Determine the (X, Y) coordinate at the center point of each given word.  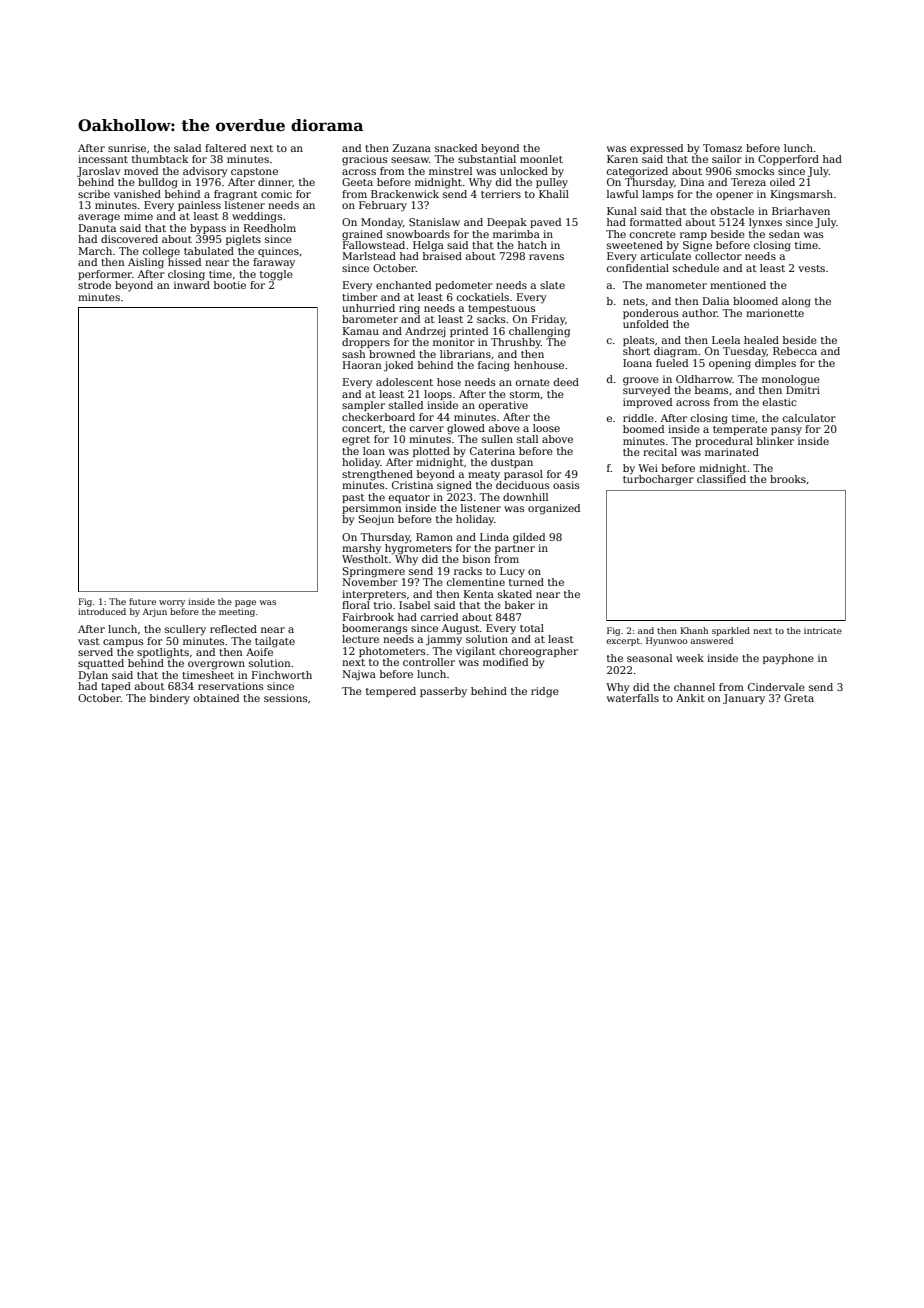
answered (711, 640)
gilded (529, 538)
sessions (285, 698)
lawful (622, 194)
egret (356, 441)
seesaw (410, 160)
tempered (391, 692)
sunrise (127, 148)
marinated (732, 452)
